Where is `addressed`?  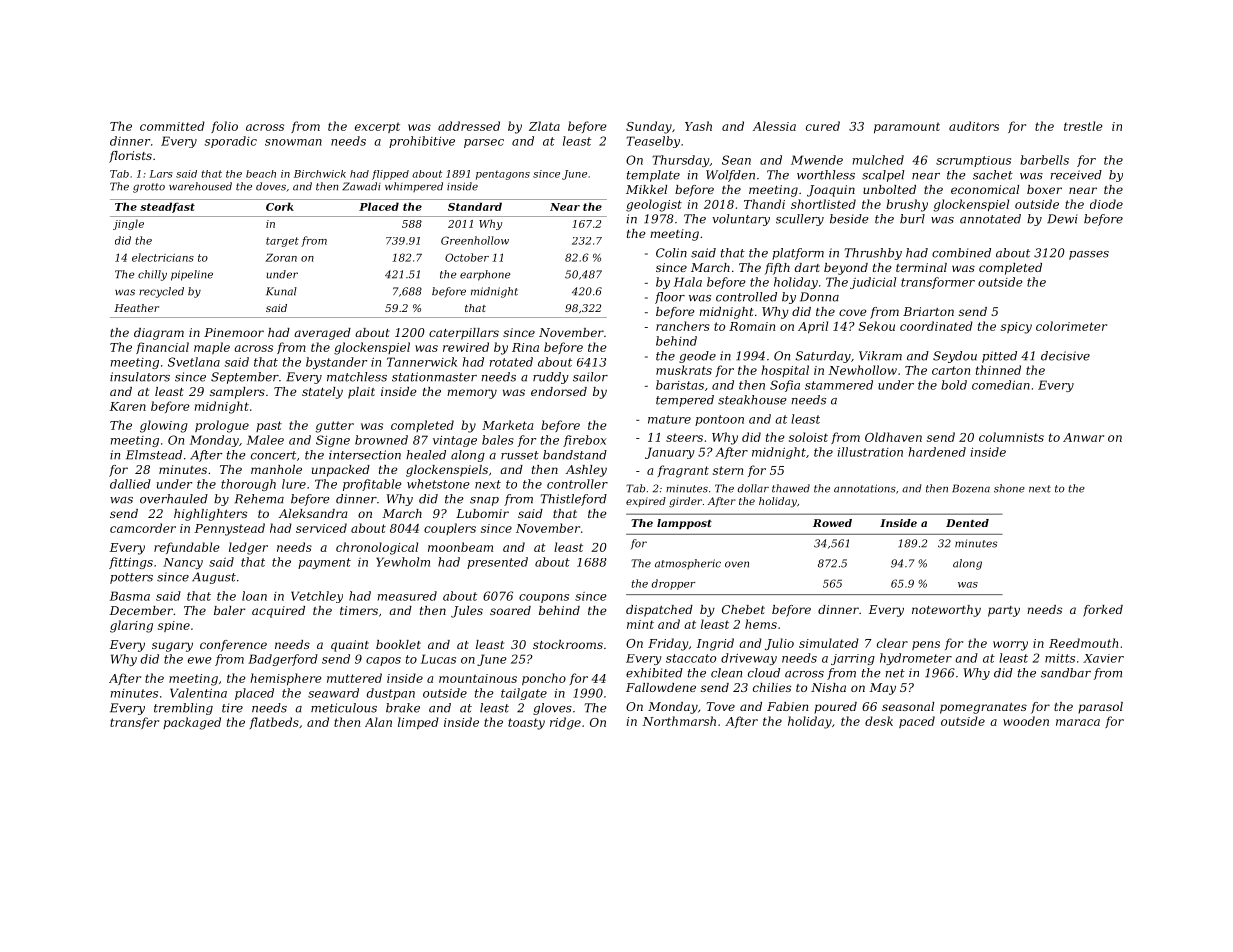
addressed is located at coordinates (469, 126).
